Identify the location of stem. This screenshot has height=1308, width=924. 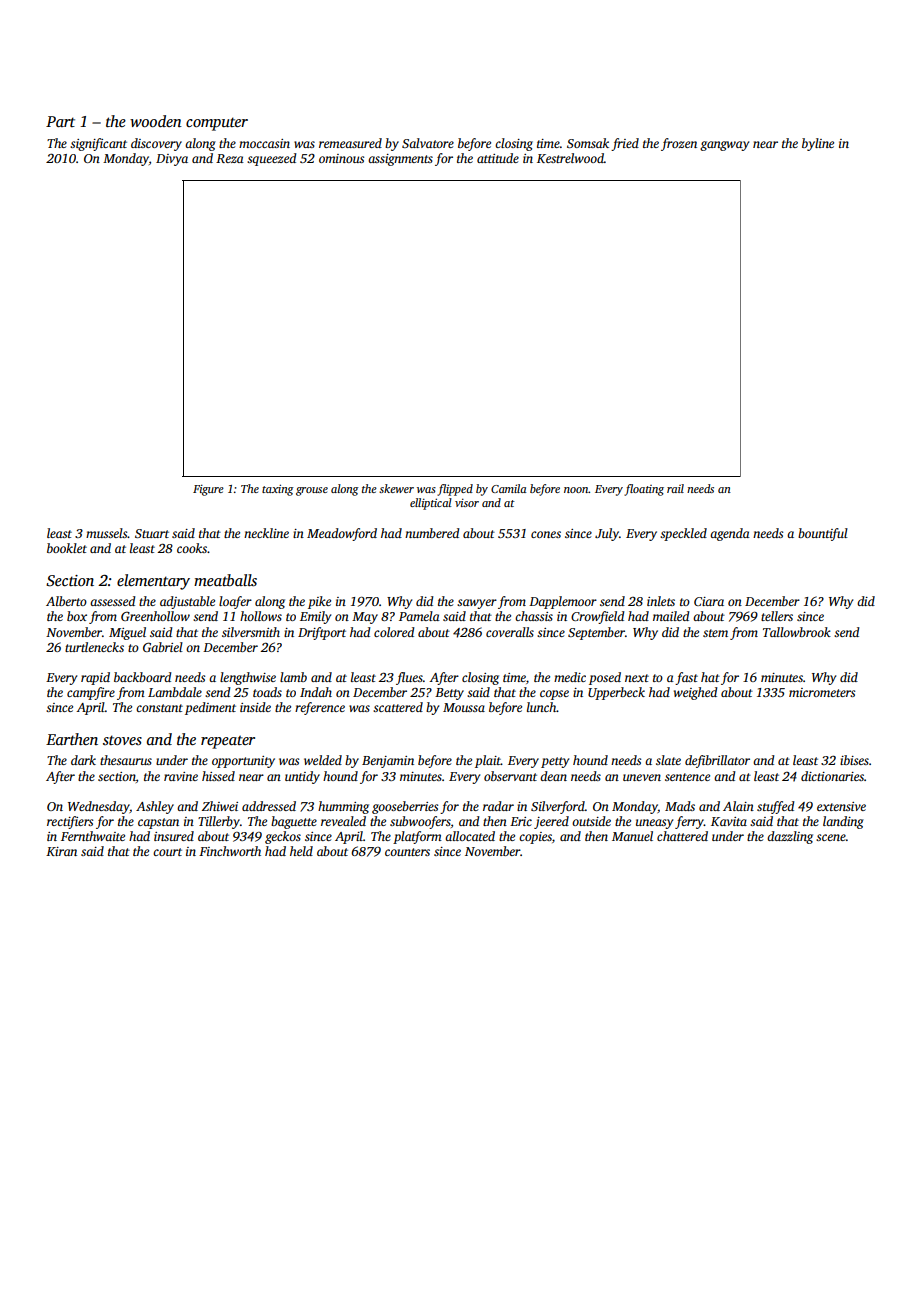
(715, 633).
